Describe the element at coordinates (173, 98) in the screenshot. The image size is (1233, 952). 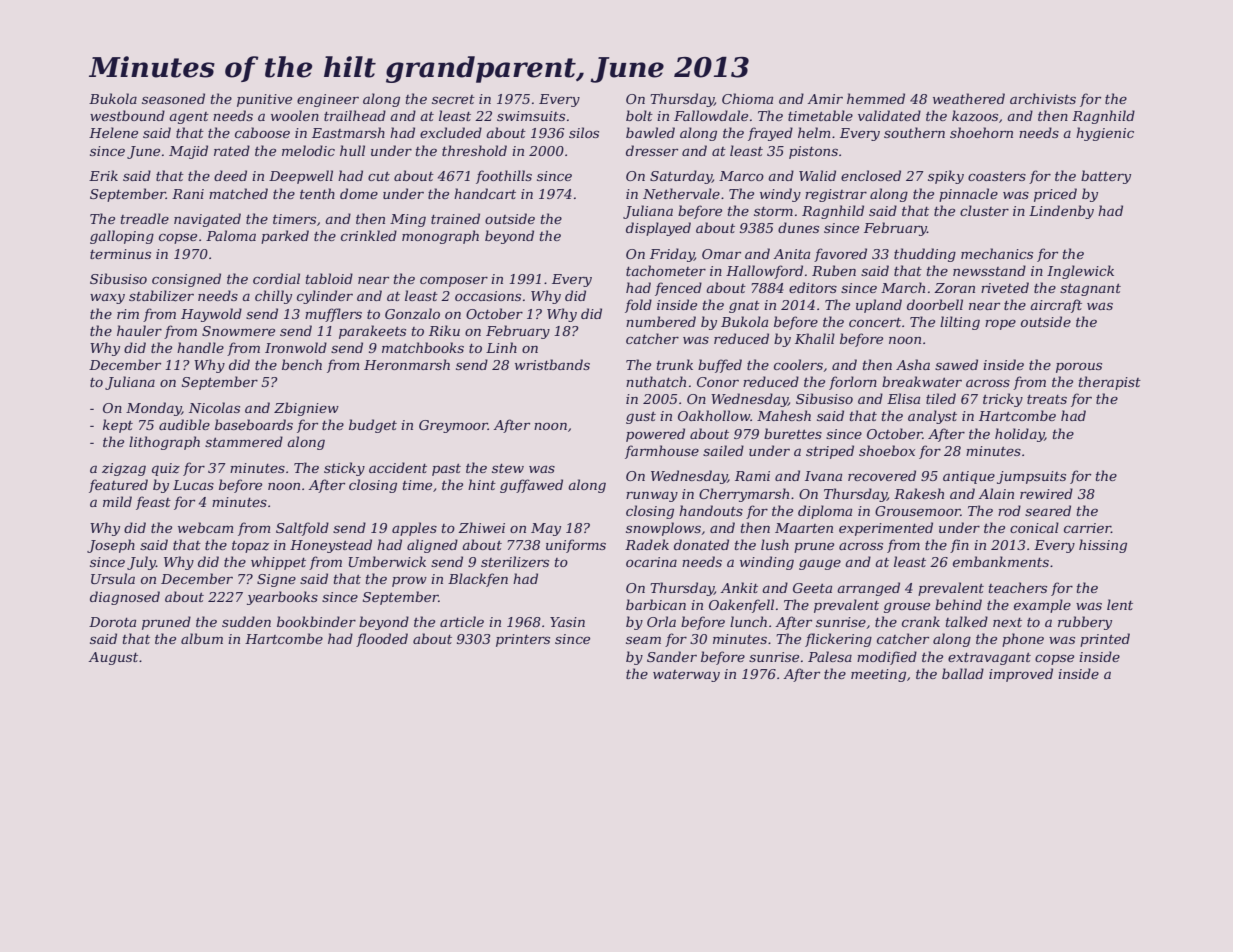
I see `seasoned` at that location.
